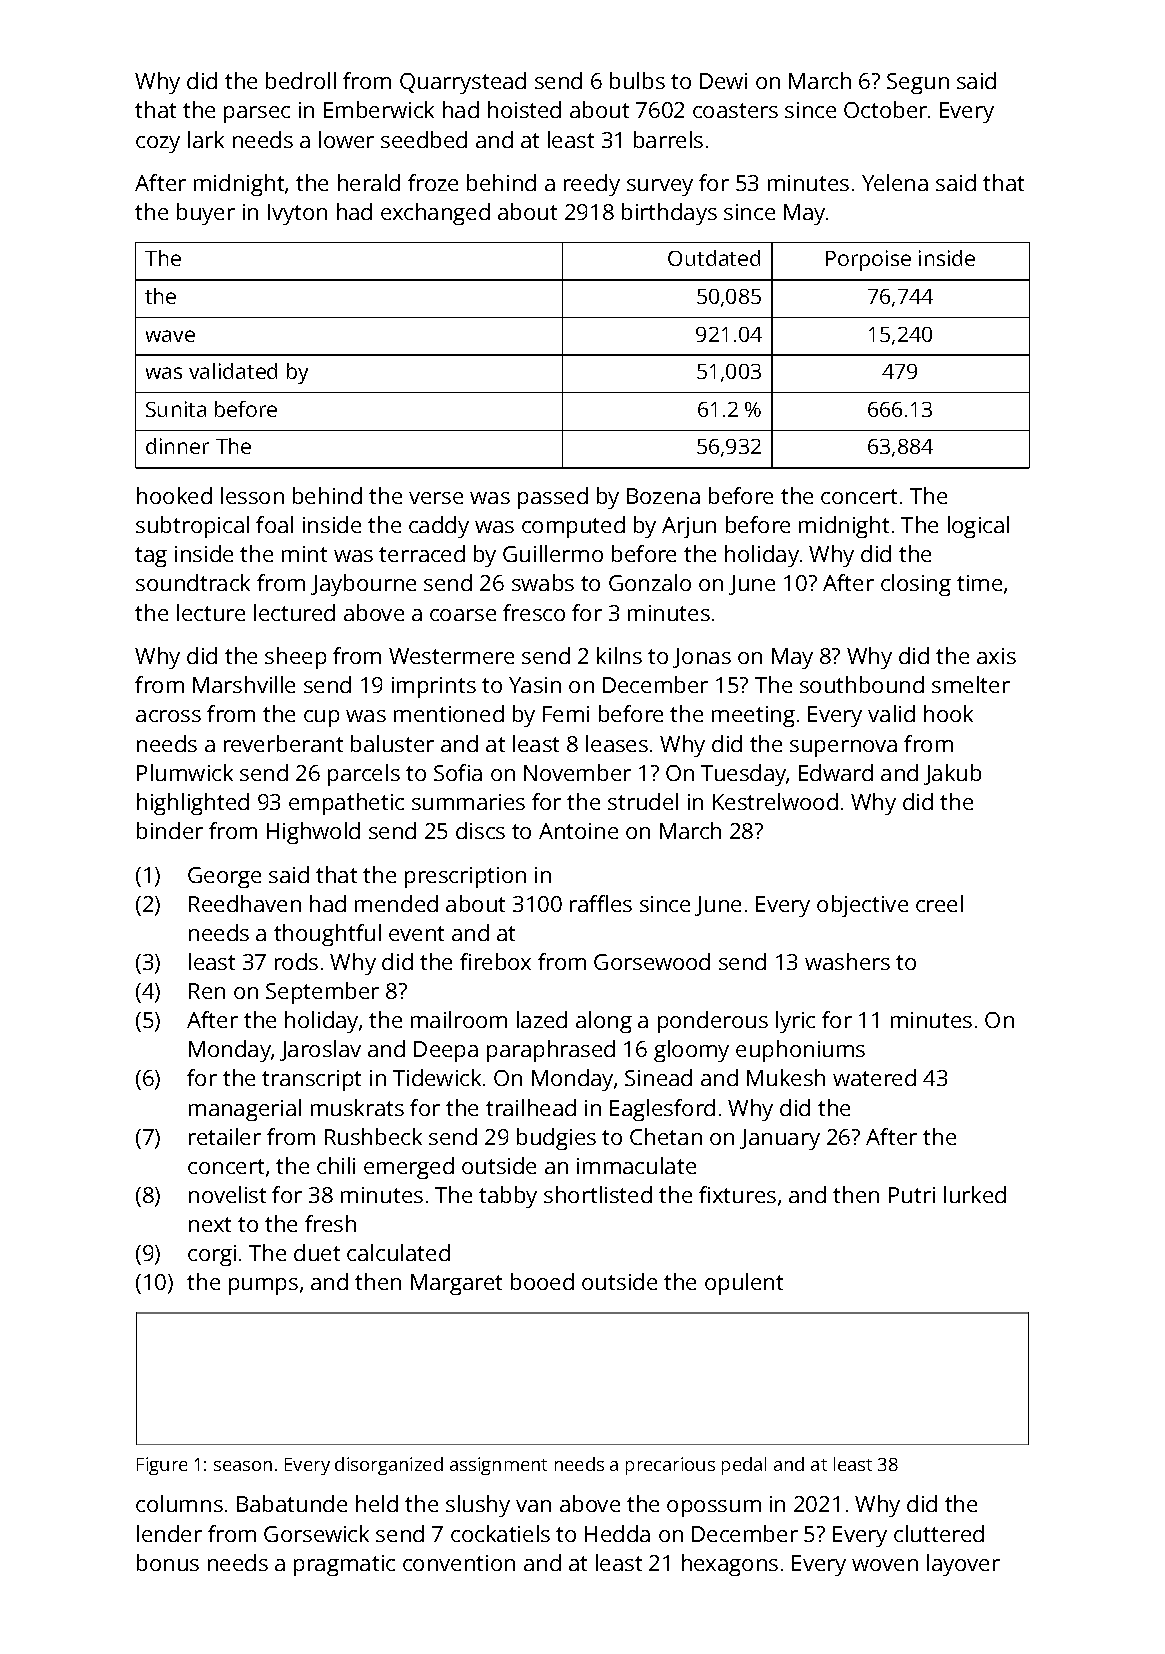  I want to click on mint, so click(304, 554).
